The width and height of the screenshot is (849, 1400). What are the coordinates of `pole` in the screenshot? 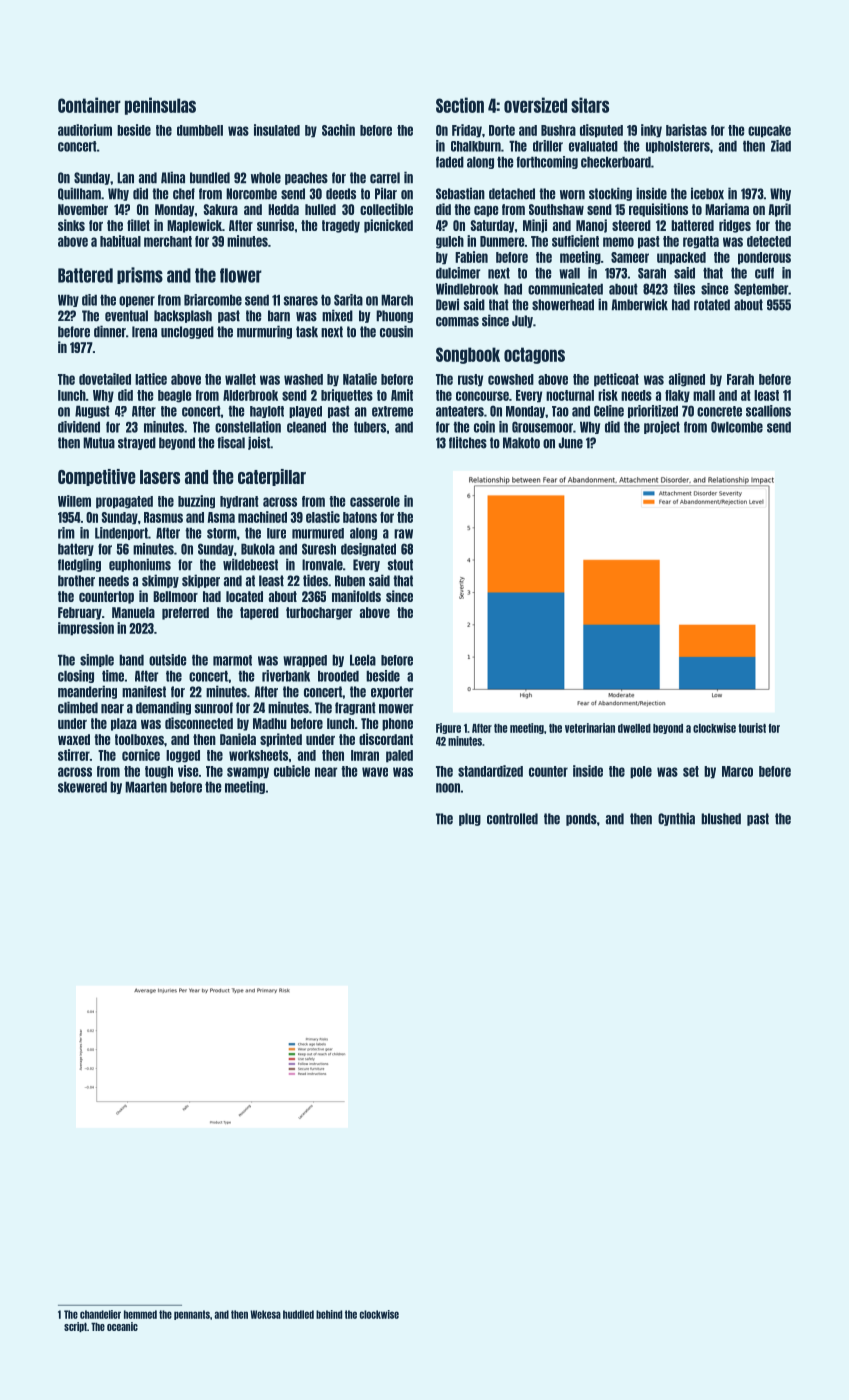 It's located at (641, 772).
